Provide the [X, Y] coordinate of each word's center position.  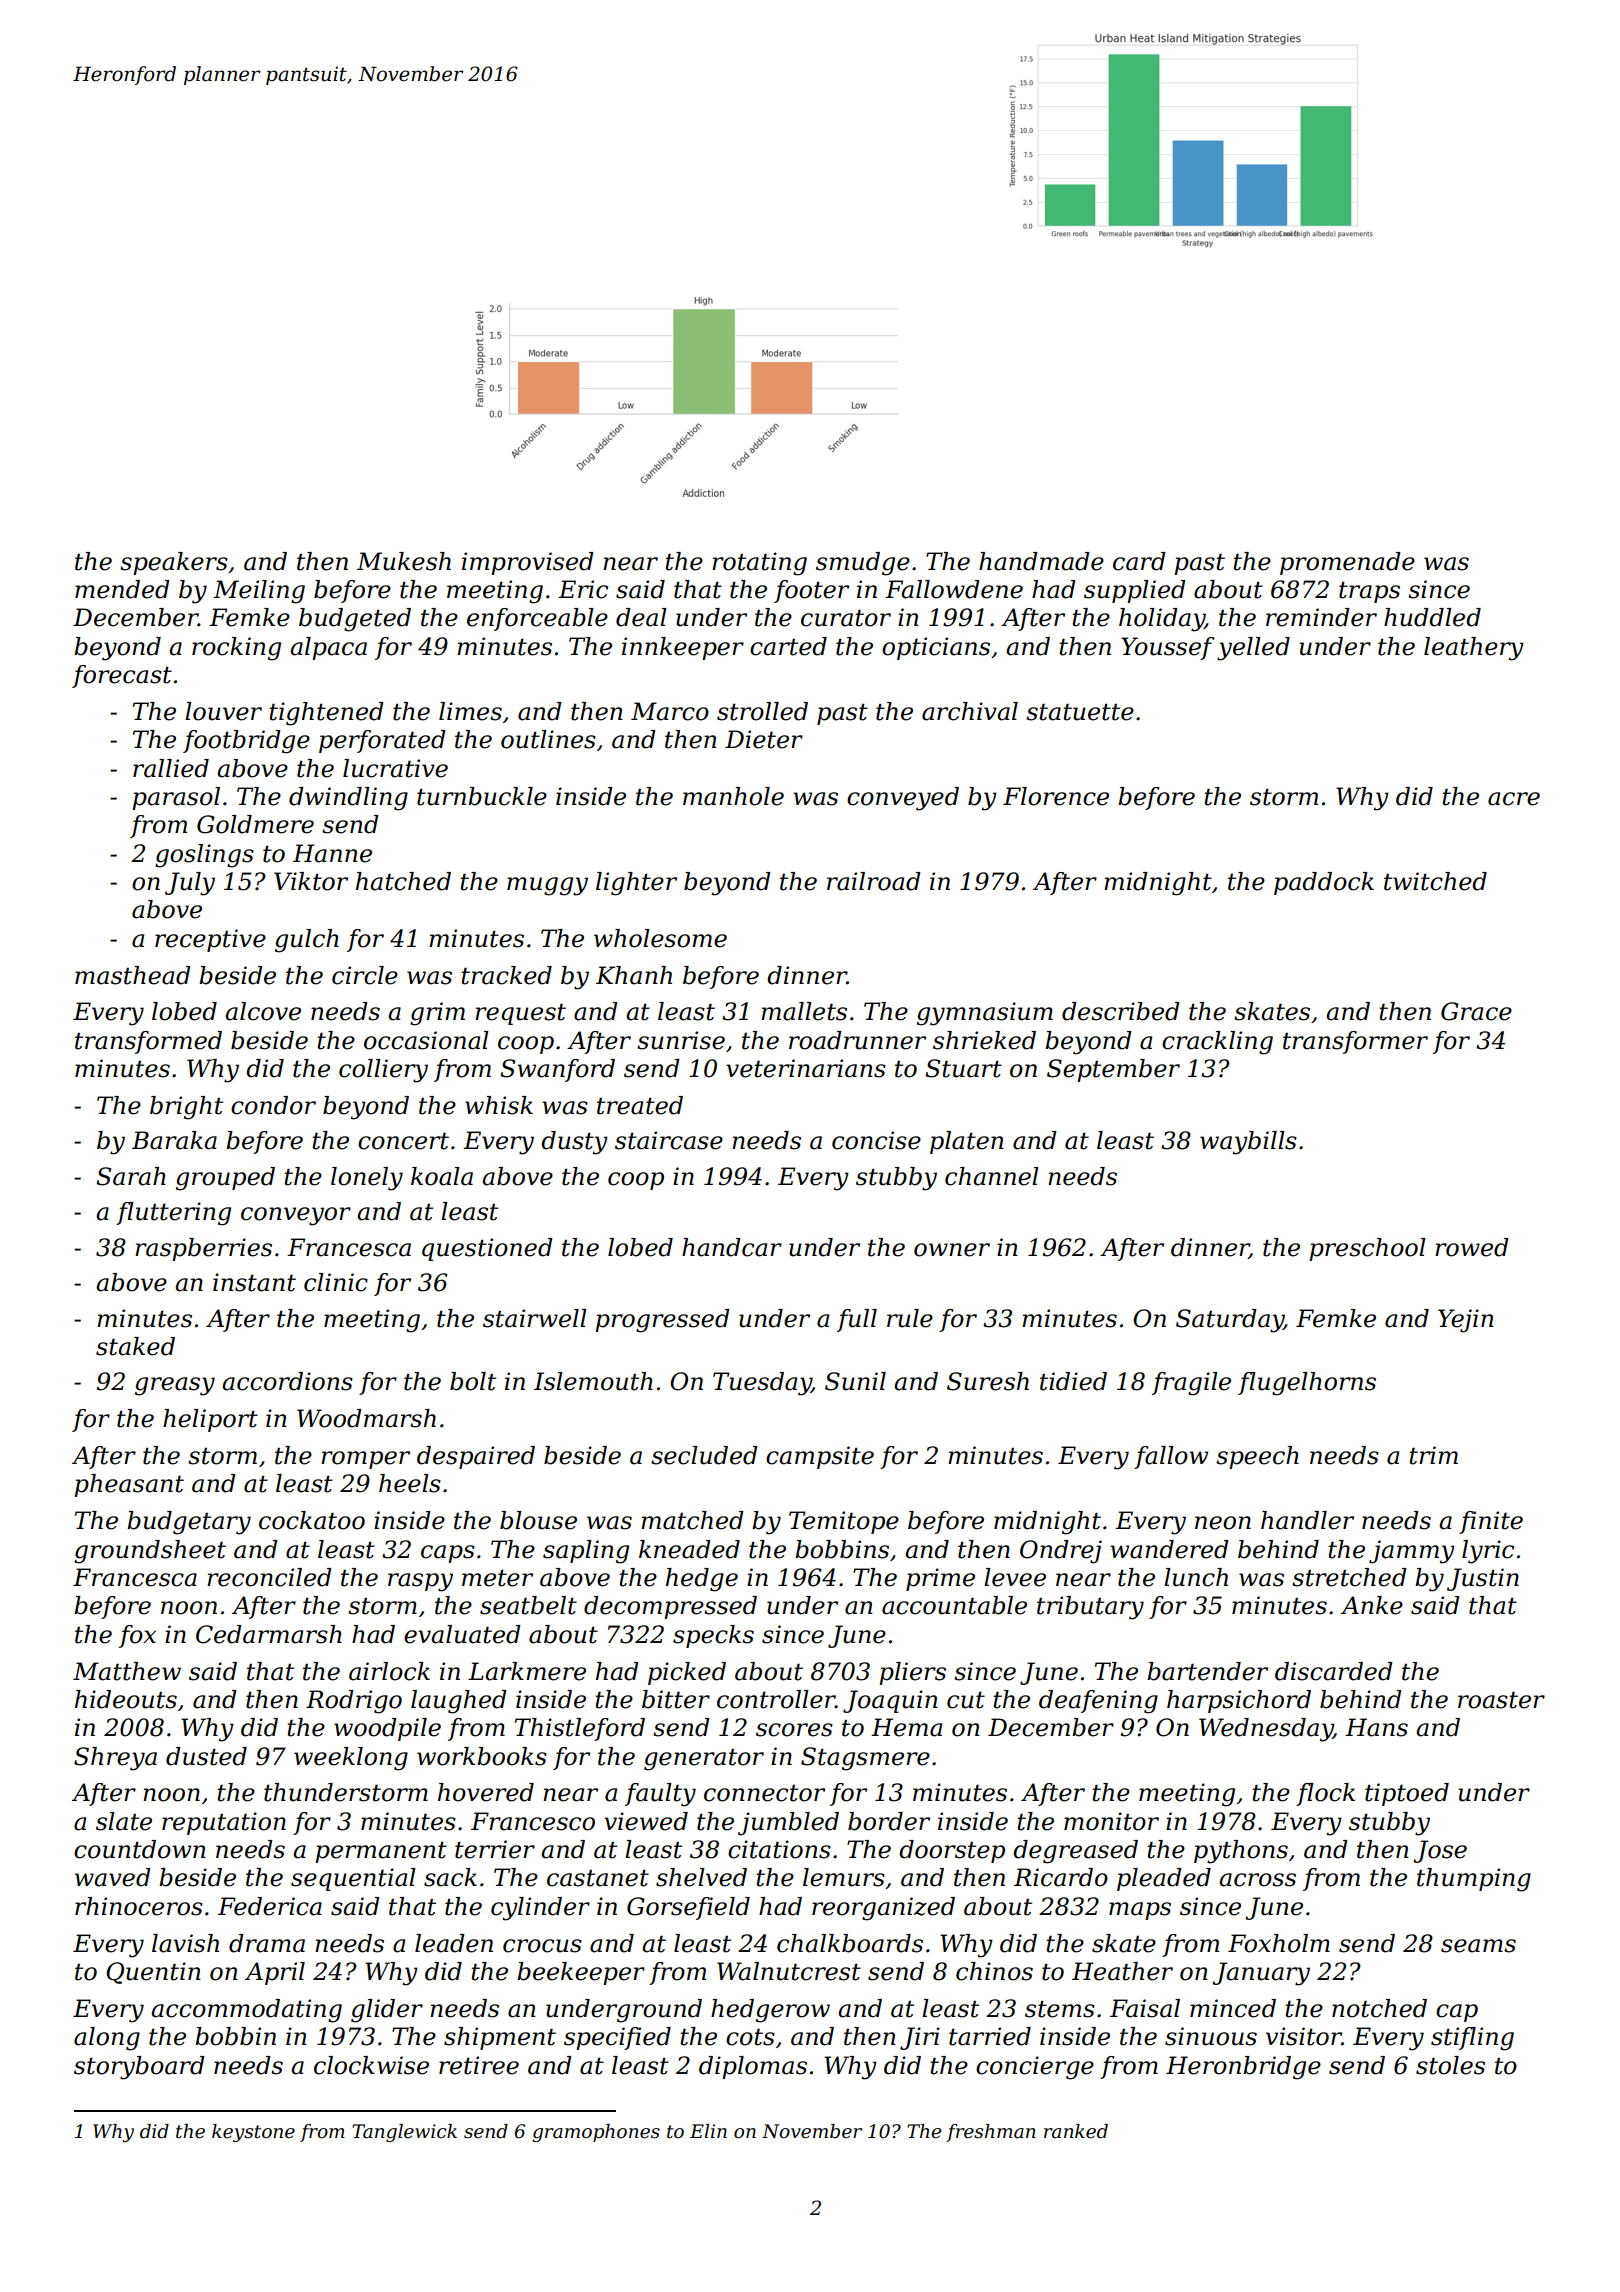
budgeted [355, 620]
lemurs [844, 1877]
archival [970, 711]
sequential [353, 1879]
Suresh [988, 1381]
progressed [662, 1321]
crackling [1217, 1043]
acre [1514, 799]
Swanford [557, 1070]
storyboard [139, 2068]
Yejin [1466, 1321]
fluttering [173, 1214]
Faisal [1145, 2008]
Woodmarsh [366, 1418]
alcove [263, 1011]
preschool [1367, 1249]
